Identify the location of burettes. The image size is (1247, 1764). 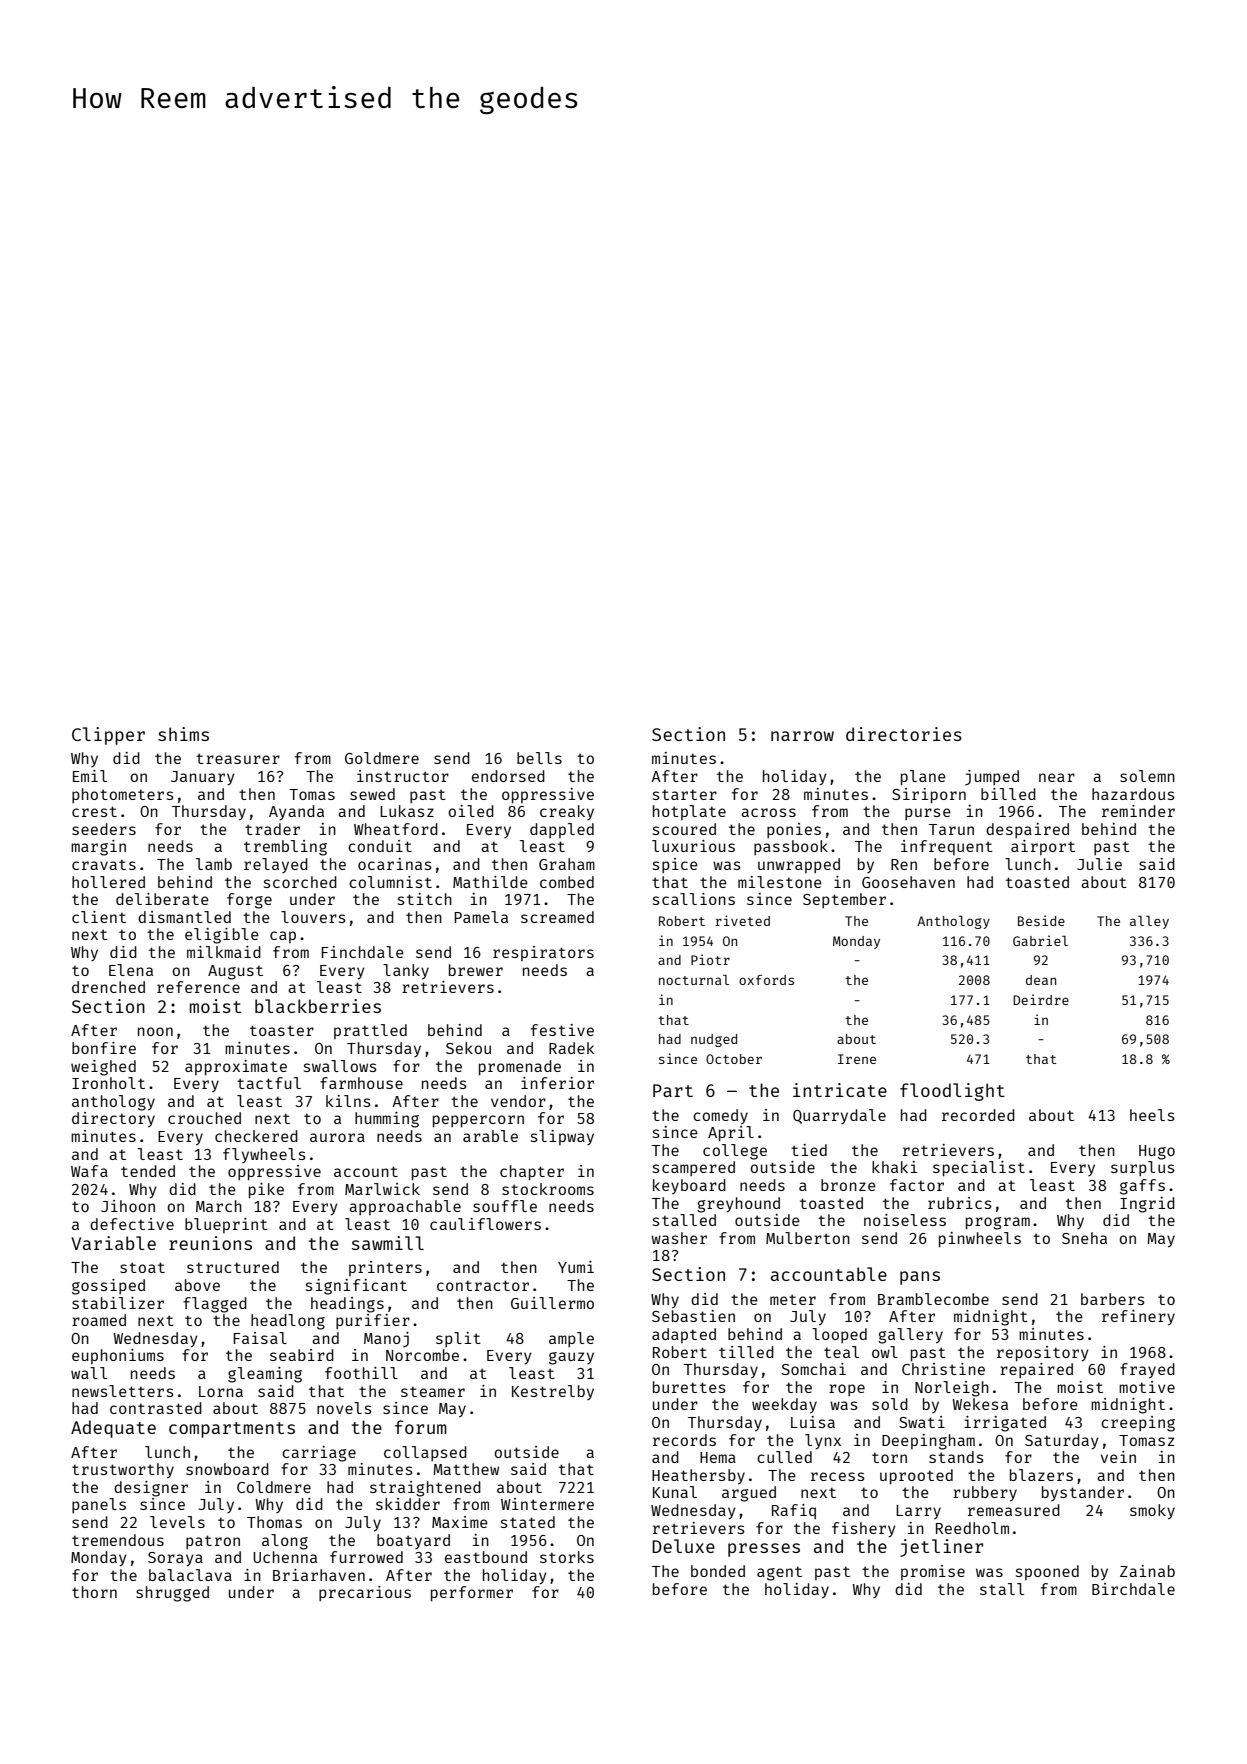
(689, 1387).
